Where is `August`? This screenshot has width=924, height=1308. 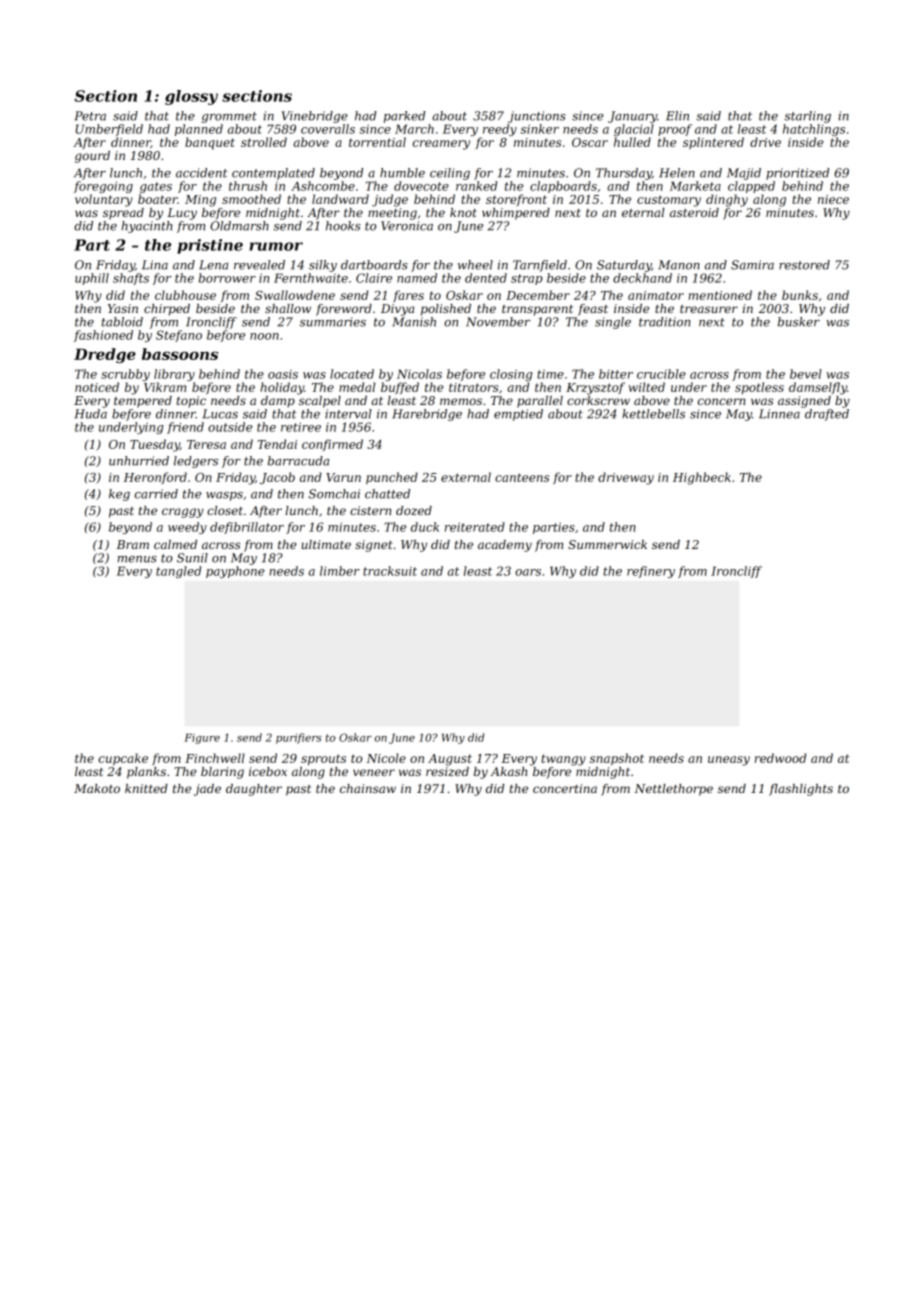
August is located at coordinates (450, 760).
